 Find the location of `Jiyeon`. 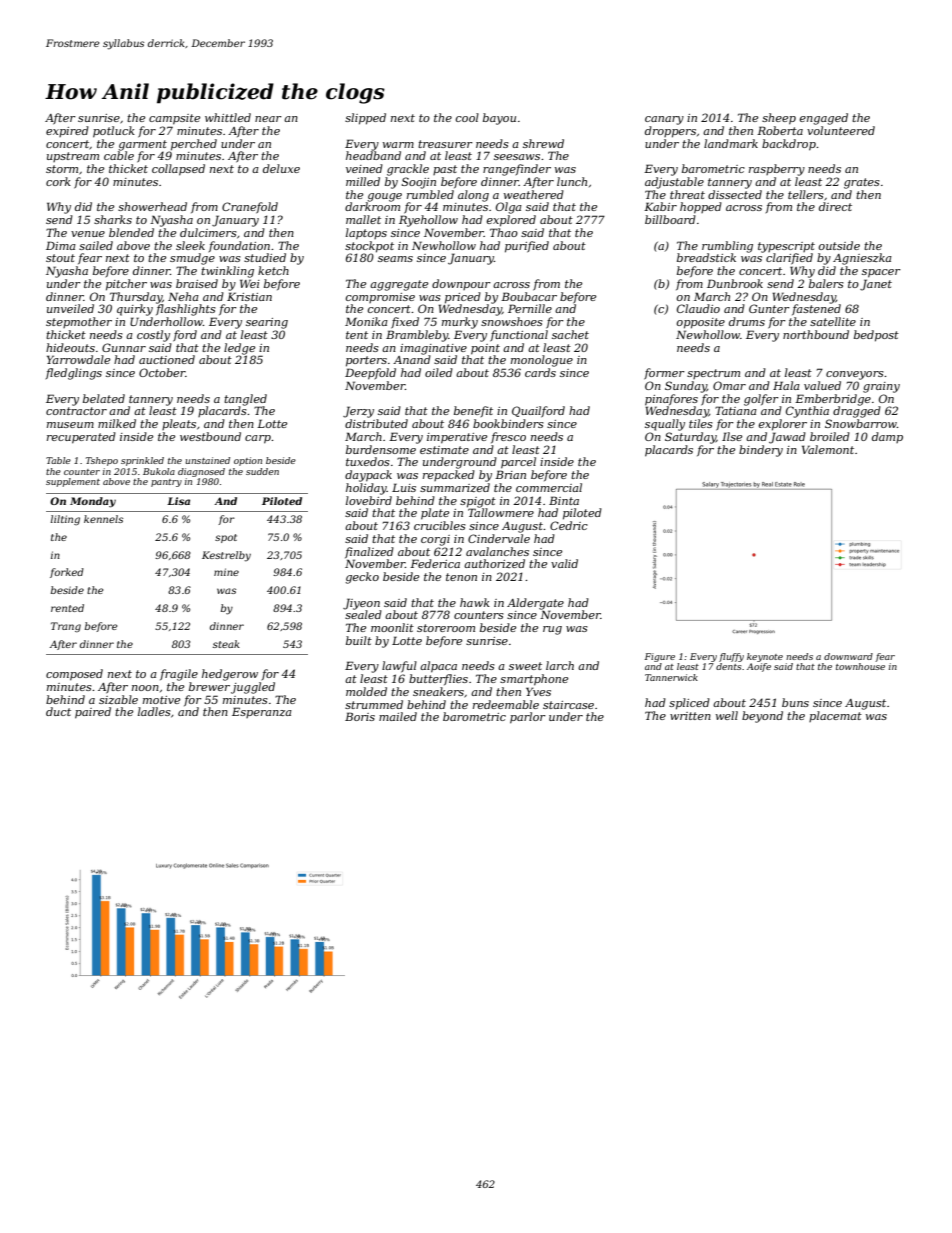

Jiyeon is located at coordinates (361, 604).
